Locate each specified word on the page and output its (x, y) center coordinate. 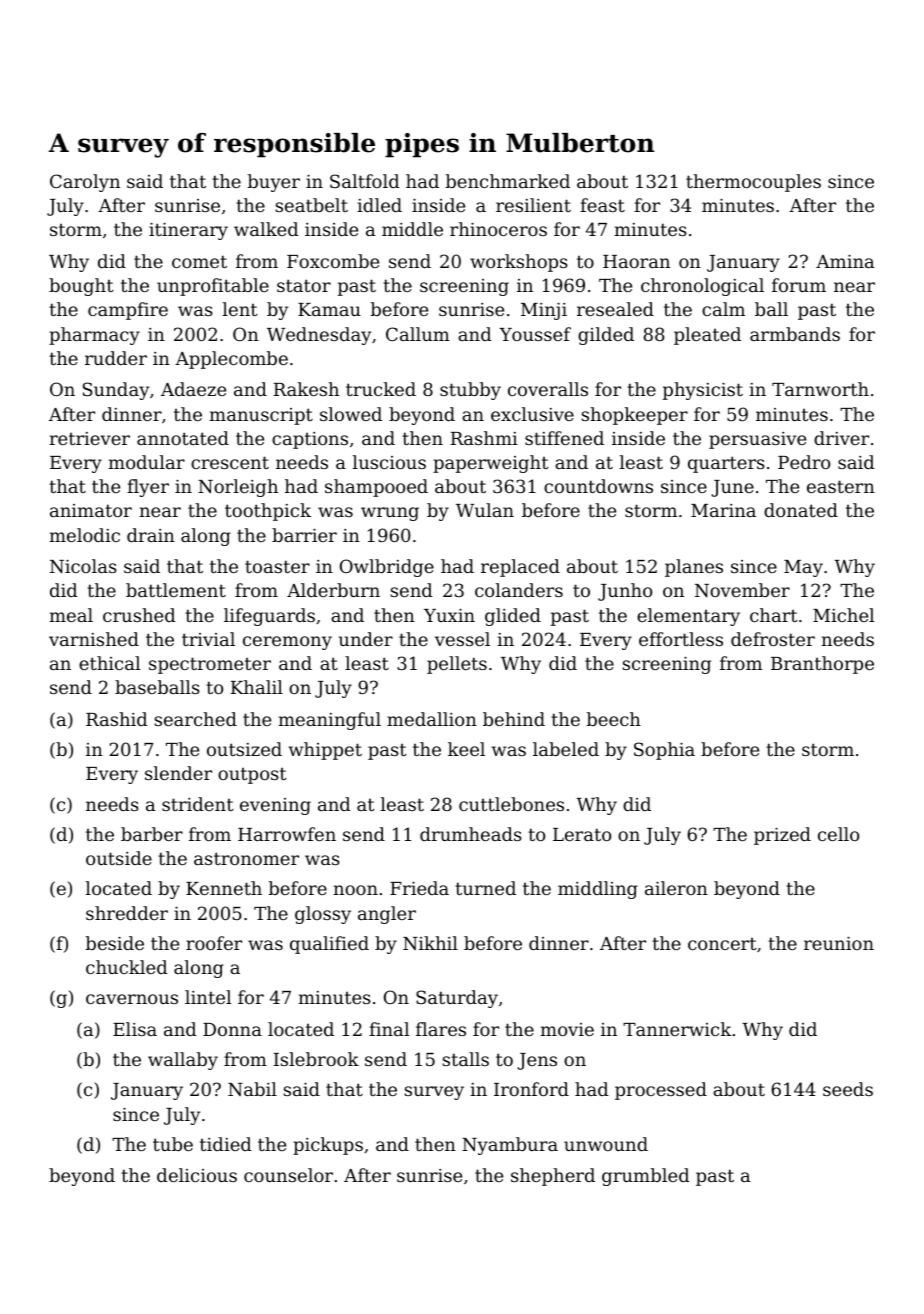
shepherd (553, 1177)
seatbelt (312, 205)
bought (81, 287)
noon (356, 890)
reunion (839, 943)
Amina (845, 261)
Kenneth (224, 888)
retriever (90, 438)
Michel (843, 615)
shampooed (376, 488)
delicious (197, 1175)
